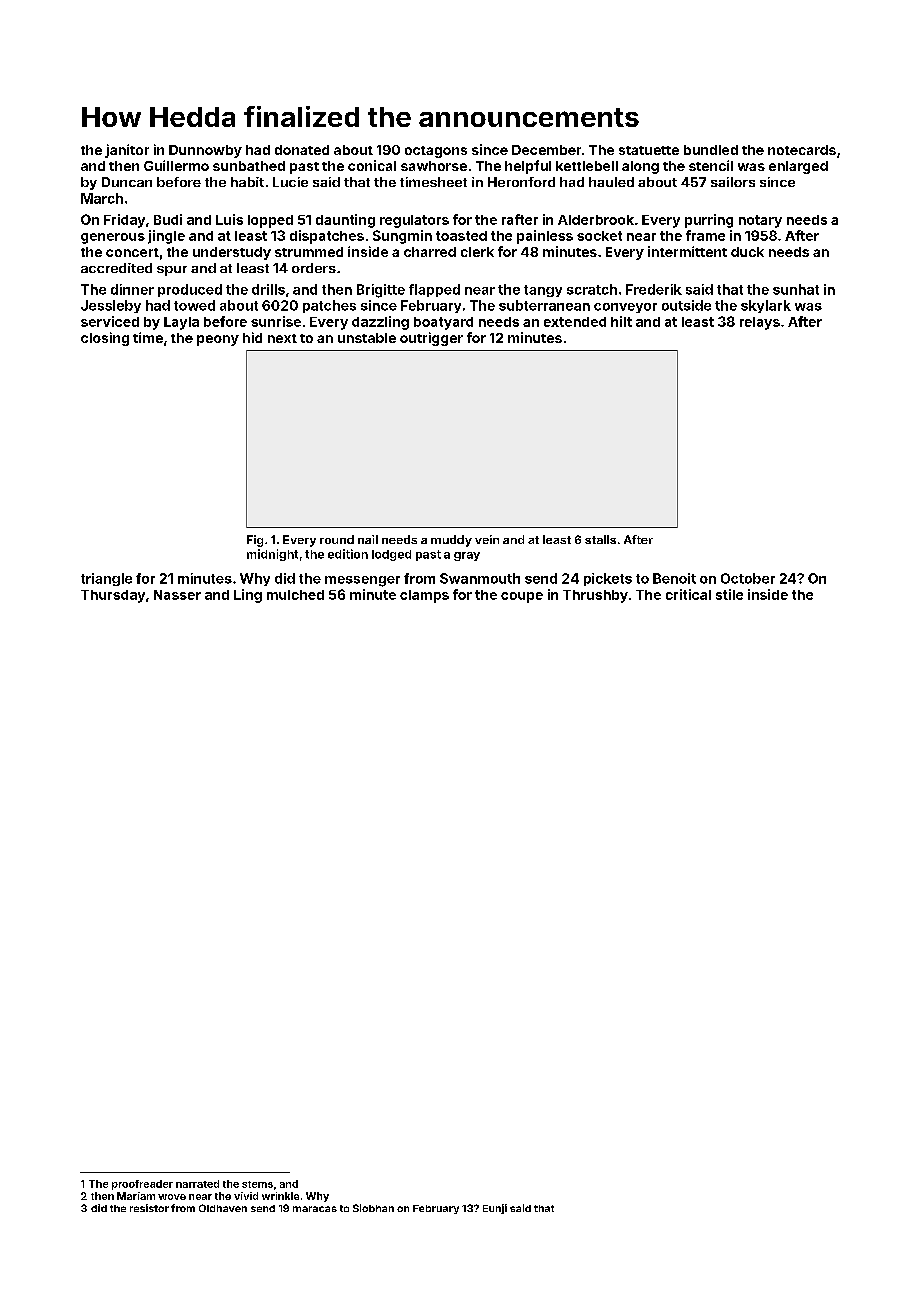  What do you see at coordinates (495, 1209) in the screenshot?
I see `Eunji` at bounding box center [495, 1209].
